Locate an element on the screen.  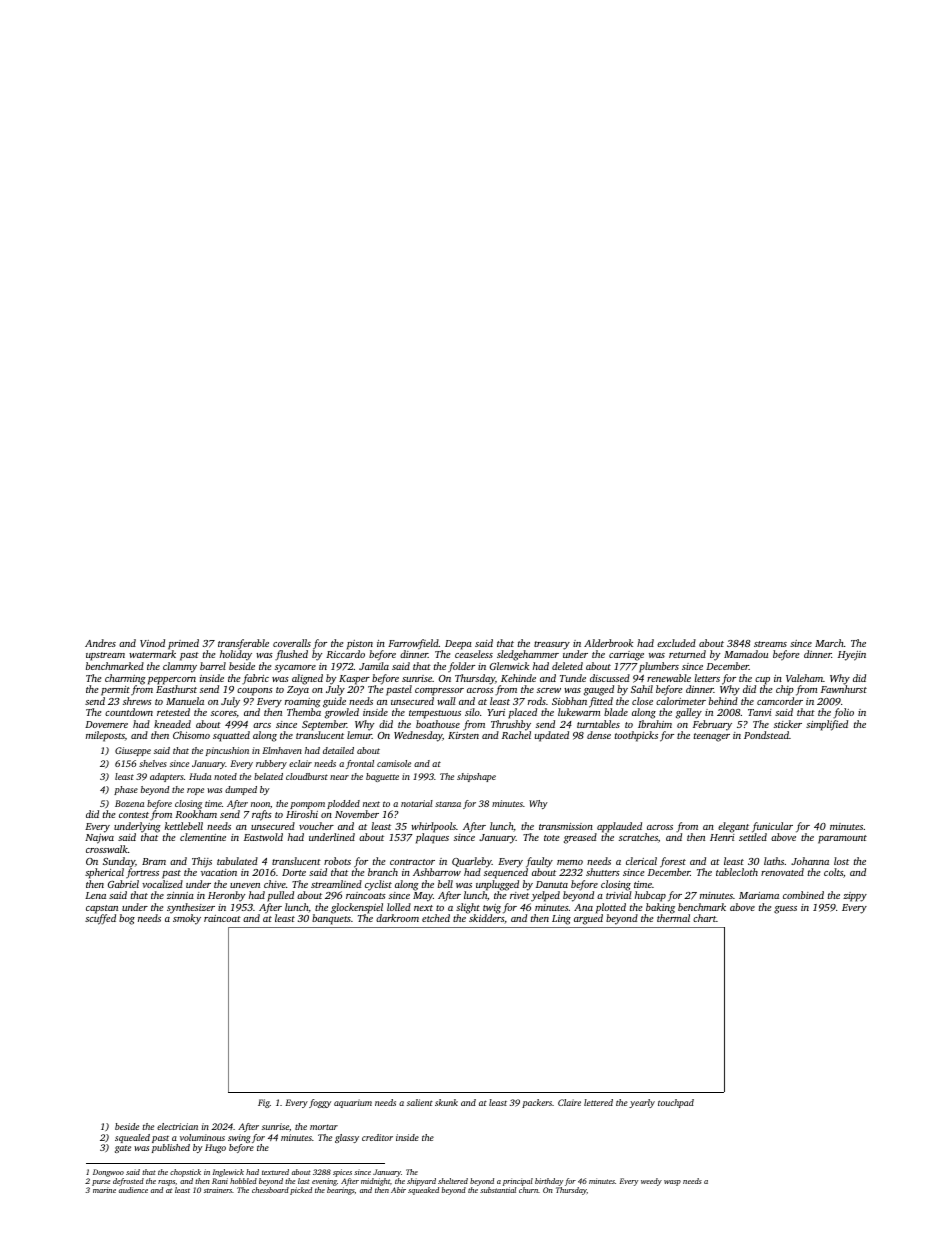
detailed is located at coordinates (338, 750).
